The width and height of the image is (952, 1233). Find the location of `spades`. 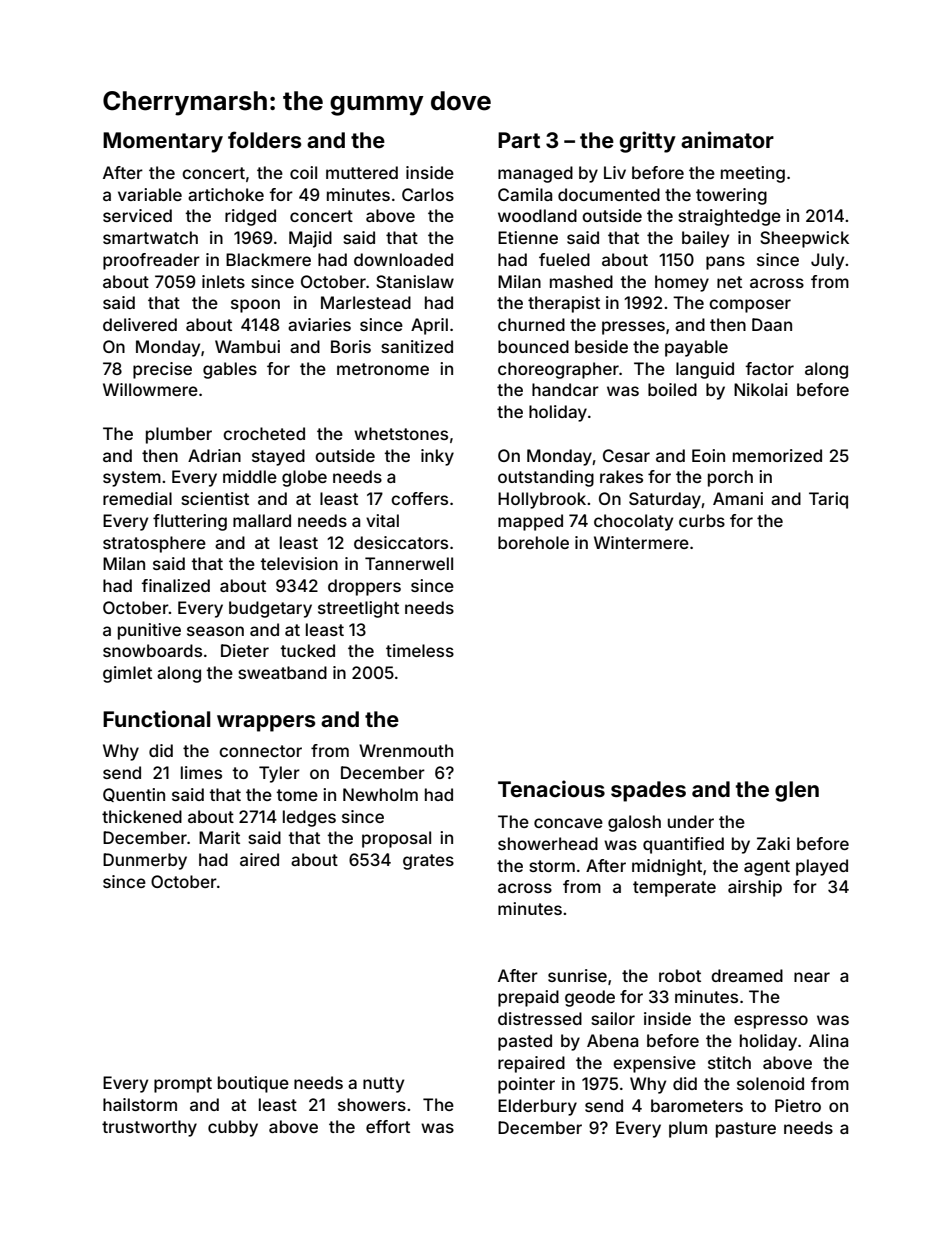

spades is located at coordinates (648, 791).
